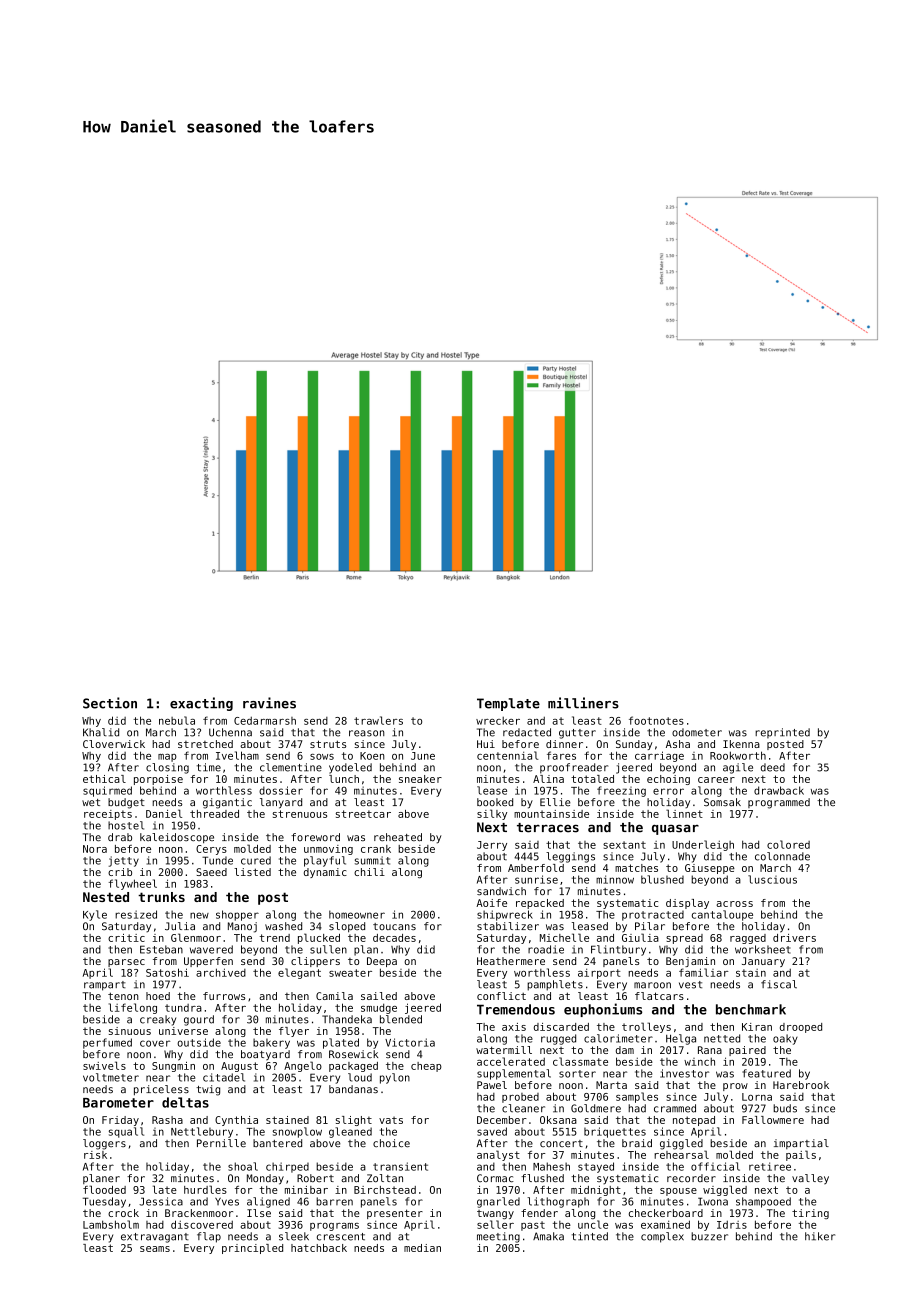 This screenshot has width=924, height=1308. What do you see at coordinates (155, 1249) in the screenshot?
I see `seams` at bounding box center [155, 1249].
